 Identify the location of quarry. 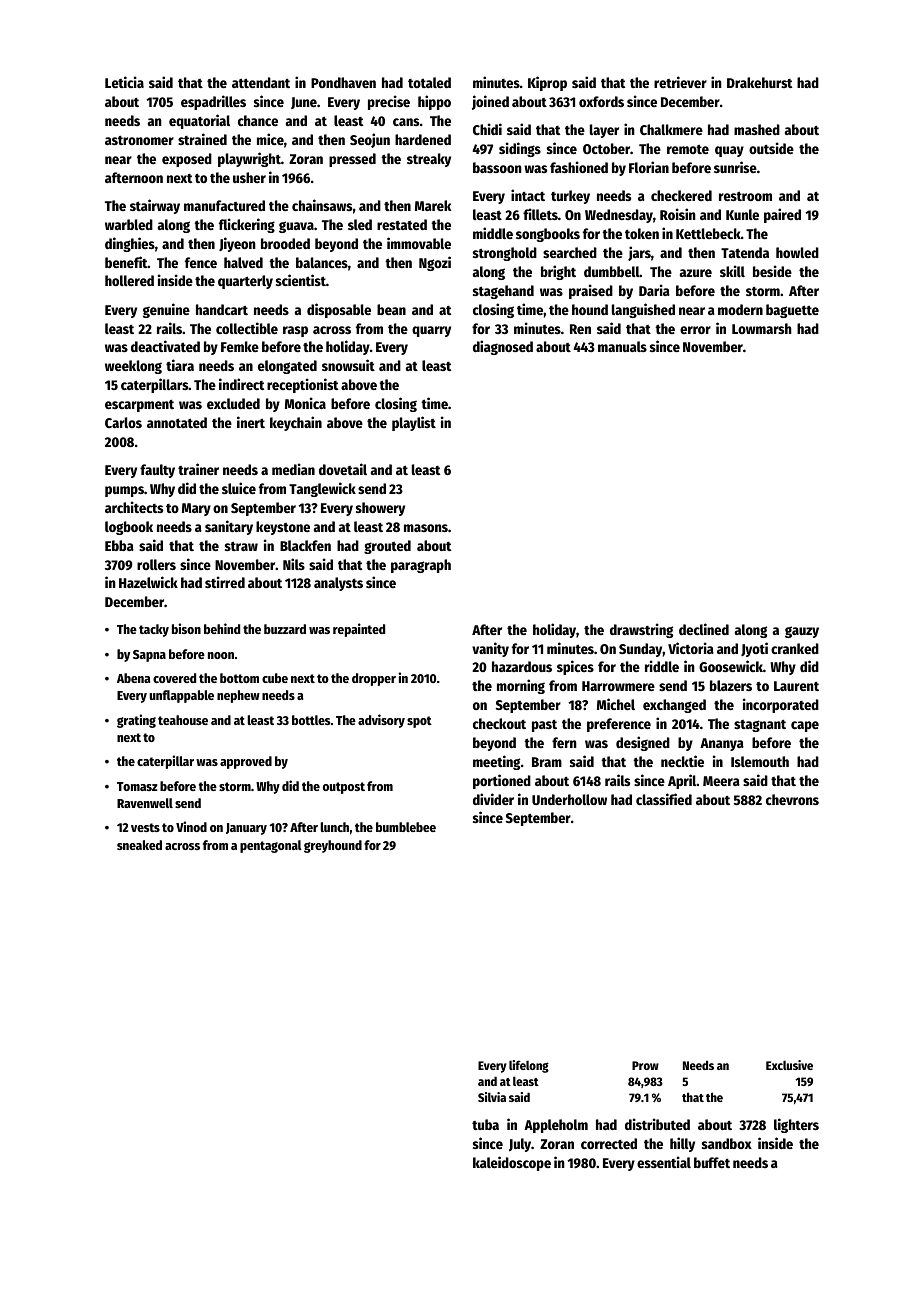
(431, 331).
